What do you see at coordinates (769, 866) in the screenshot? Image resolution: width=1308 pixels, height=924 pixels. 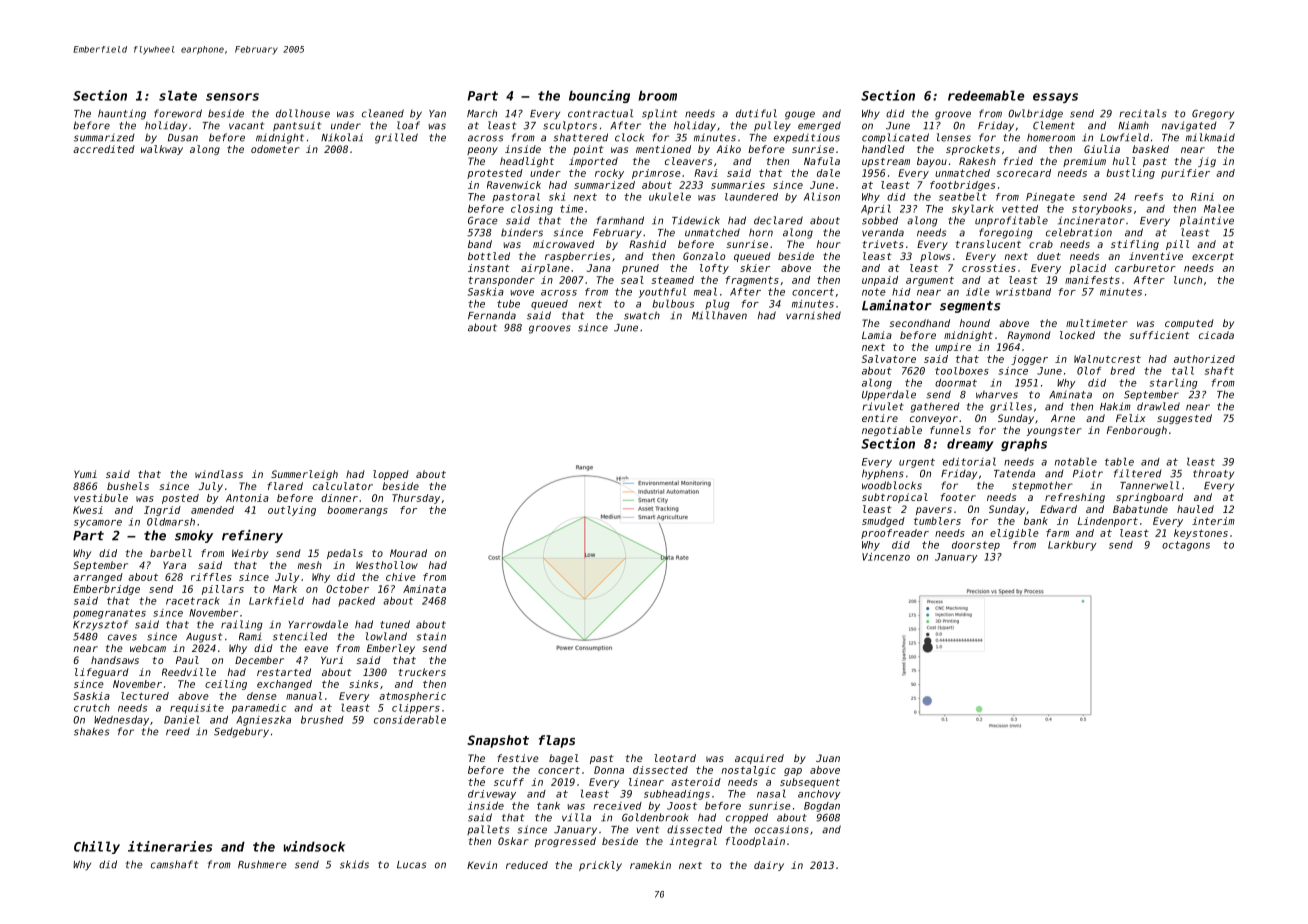 I see `dairy` at bounding box center [769, 866].
